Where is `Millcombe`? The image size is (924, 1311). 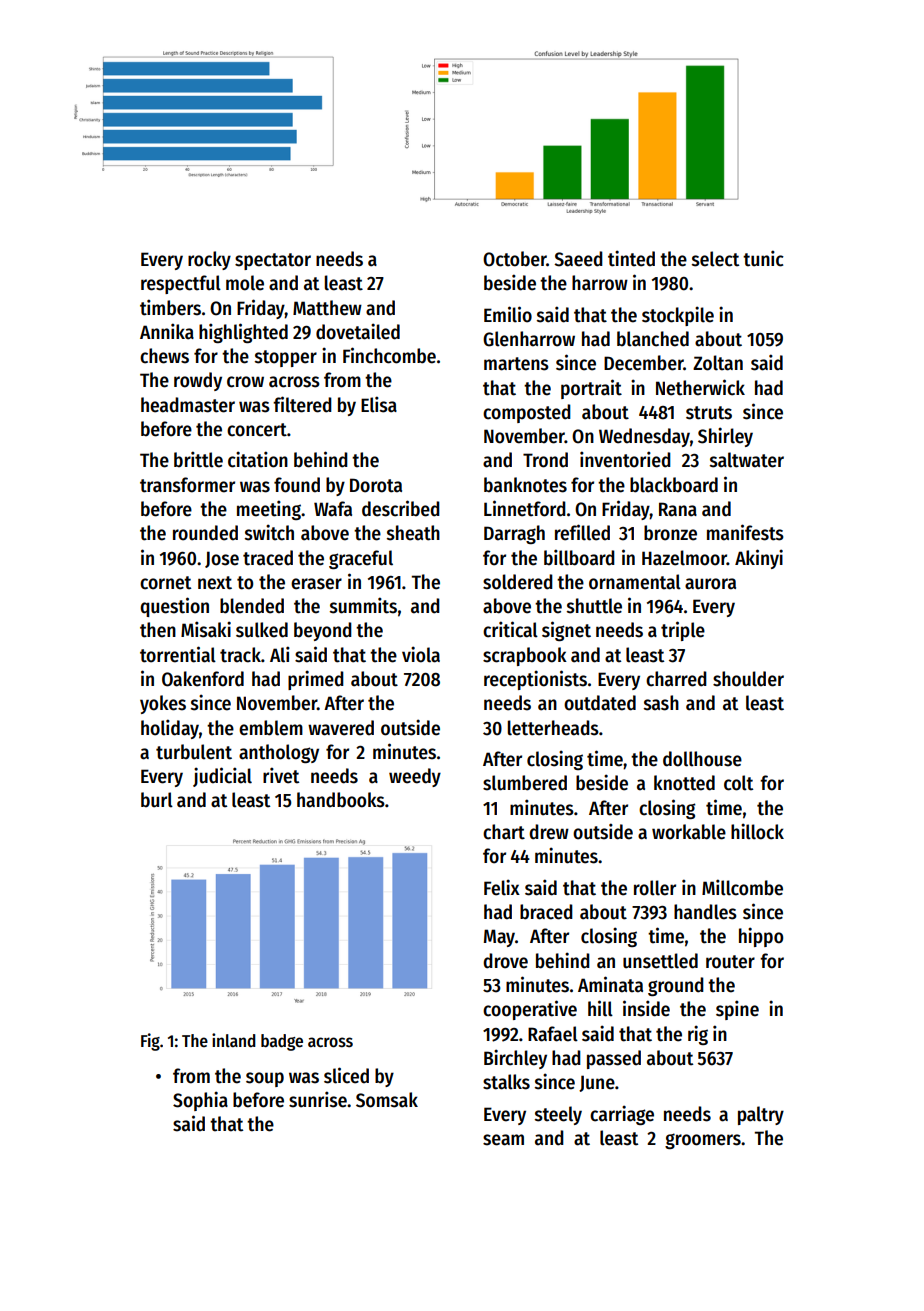
Millcombe is located at coordinates (742, 887).
